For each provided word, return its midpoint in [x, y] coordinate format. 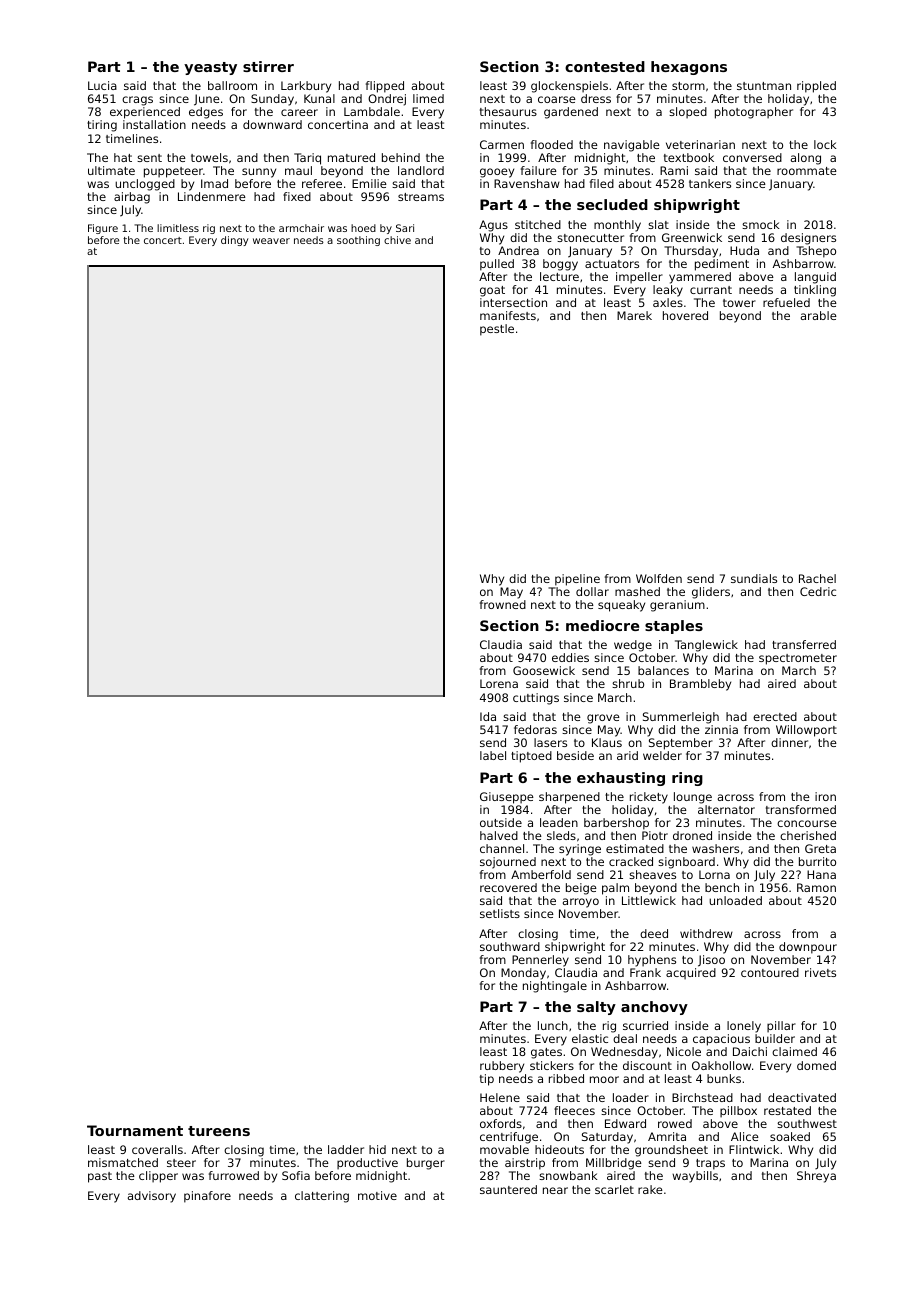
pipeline [577, 580]
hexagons [689, 68]
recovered [508, 887]
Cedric [818, 591]
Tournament [135, 1130]
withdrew [706, 933]
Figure [103, 229]
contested [605, 66]
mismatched [123, 1162]
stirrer [268, 66]
